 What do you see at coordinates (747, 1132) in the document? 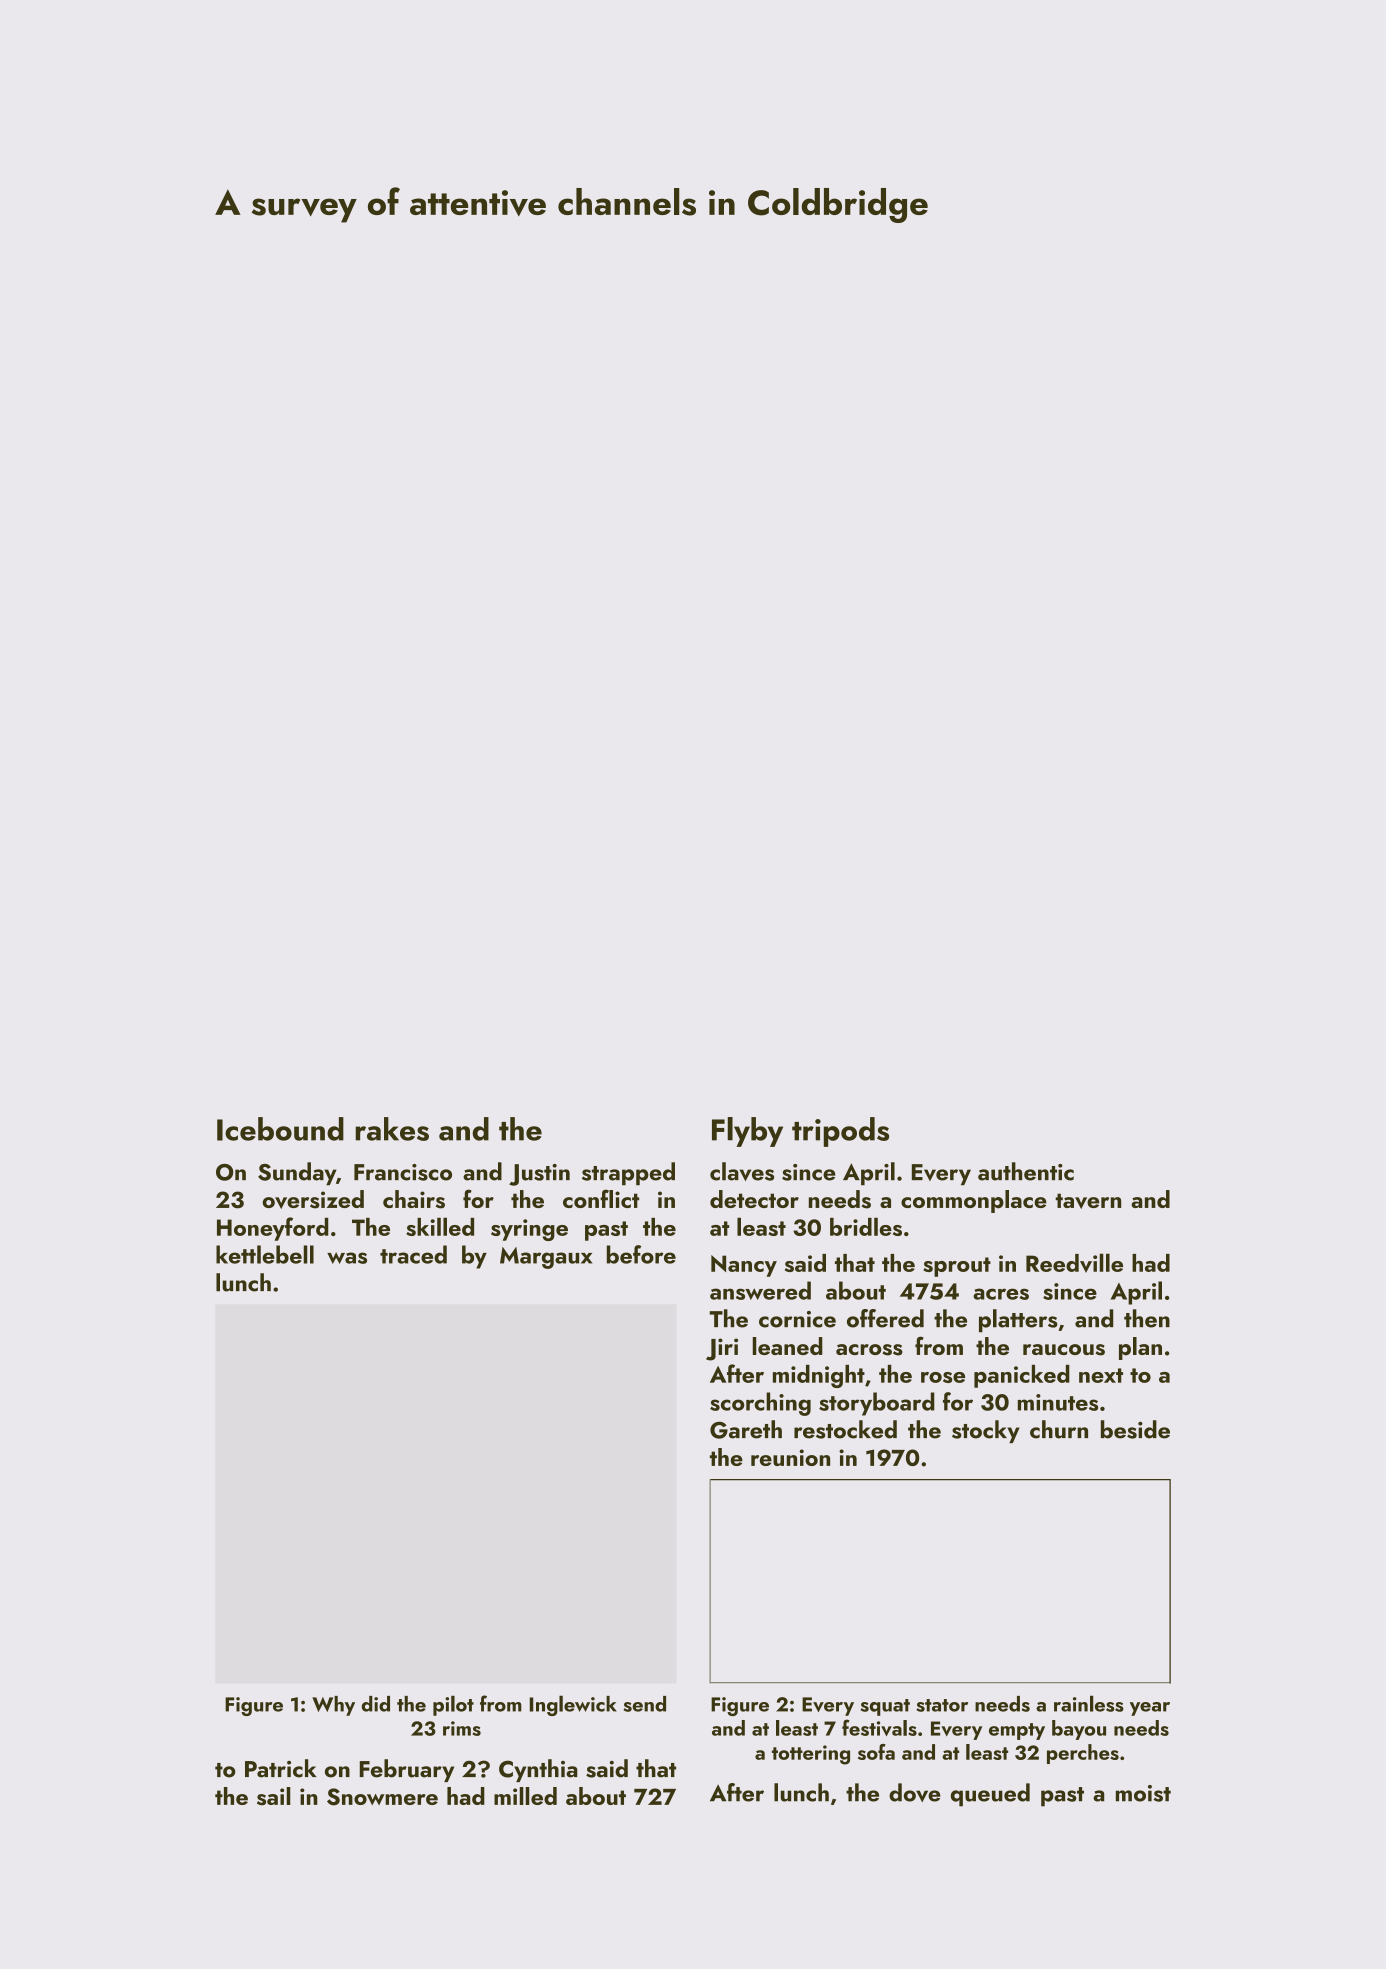
I see `Flyby` at bounding box center [747, 1132].
